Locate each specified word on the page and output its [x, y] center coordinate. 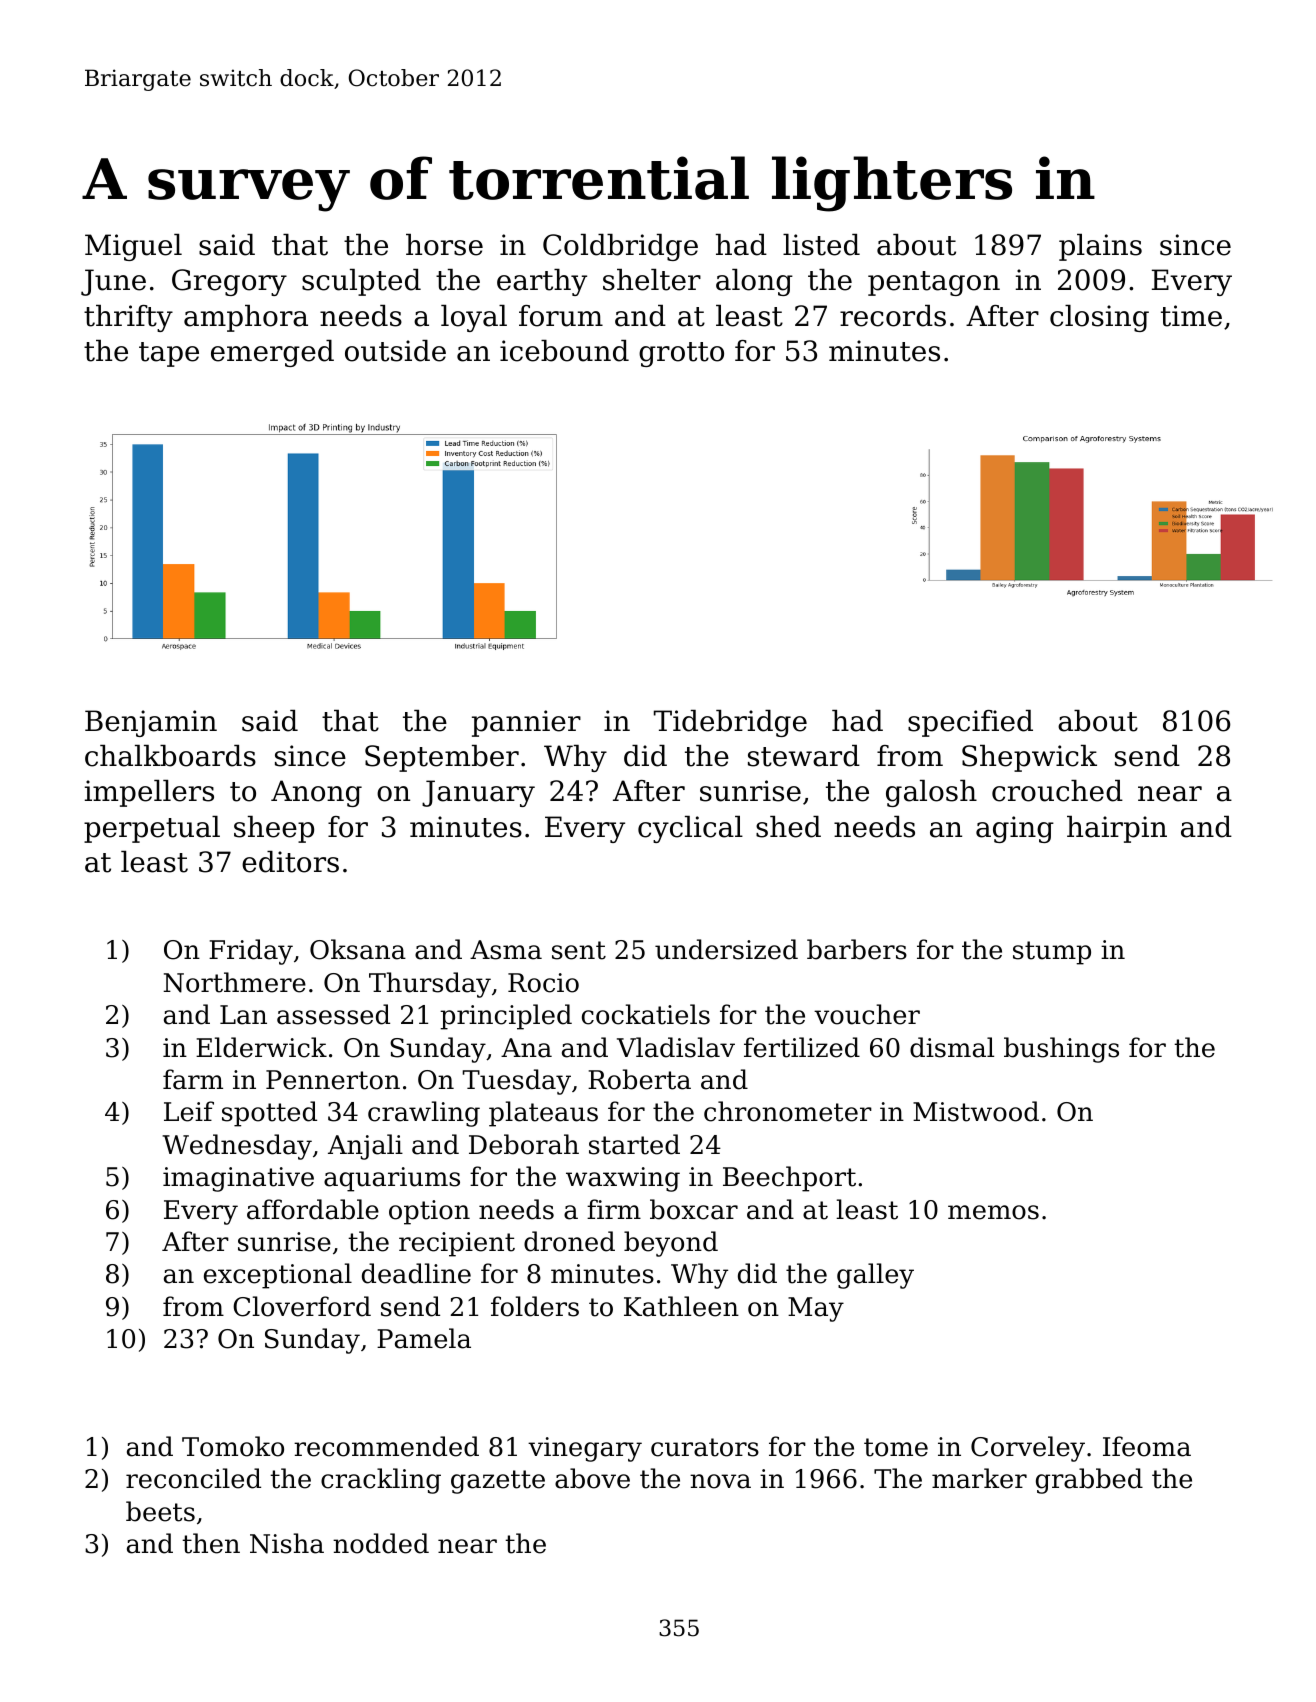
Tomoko [233, 1446]
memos [993, 1212]
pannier [526, 723]
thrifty [128, 318]
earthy [542, 282]
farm [193, 1079]
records [893, 316]
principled [506, 1017]
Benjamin [151, 723]
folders [535, 1306]
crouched [1057, 791]
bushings [1061, 1050]
